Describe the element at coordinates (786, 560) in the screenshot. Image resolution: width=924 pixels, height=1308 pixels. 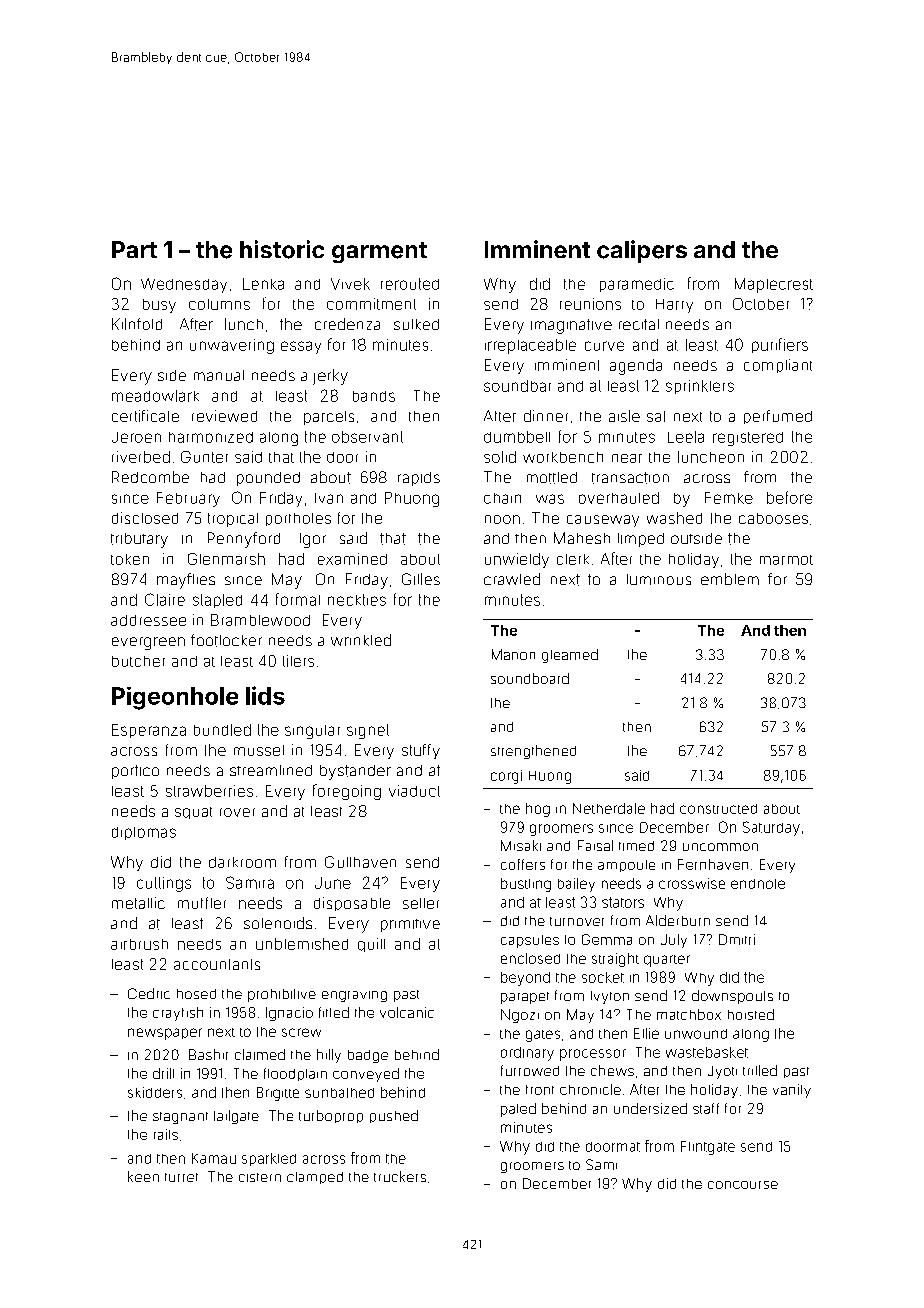
I see `marmot` at that location.
